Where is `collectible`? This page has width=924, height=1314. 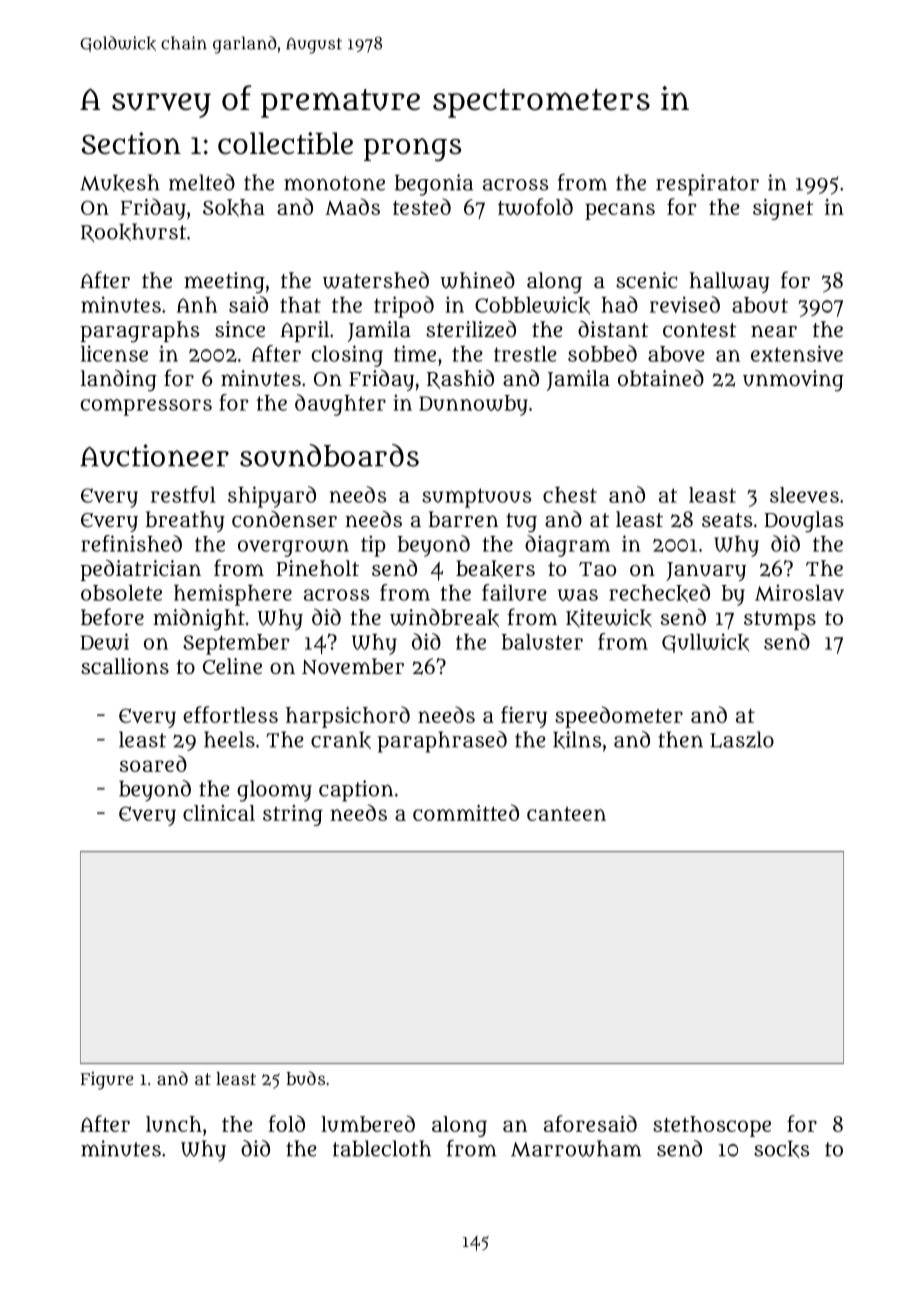
collectible is located at coordinates (285, 143).
